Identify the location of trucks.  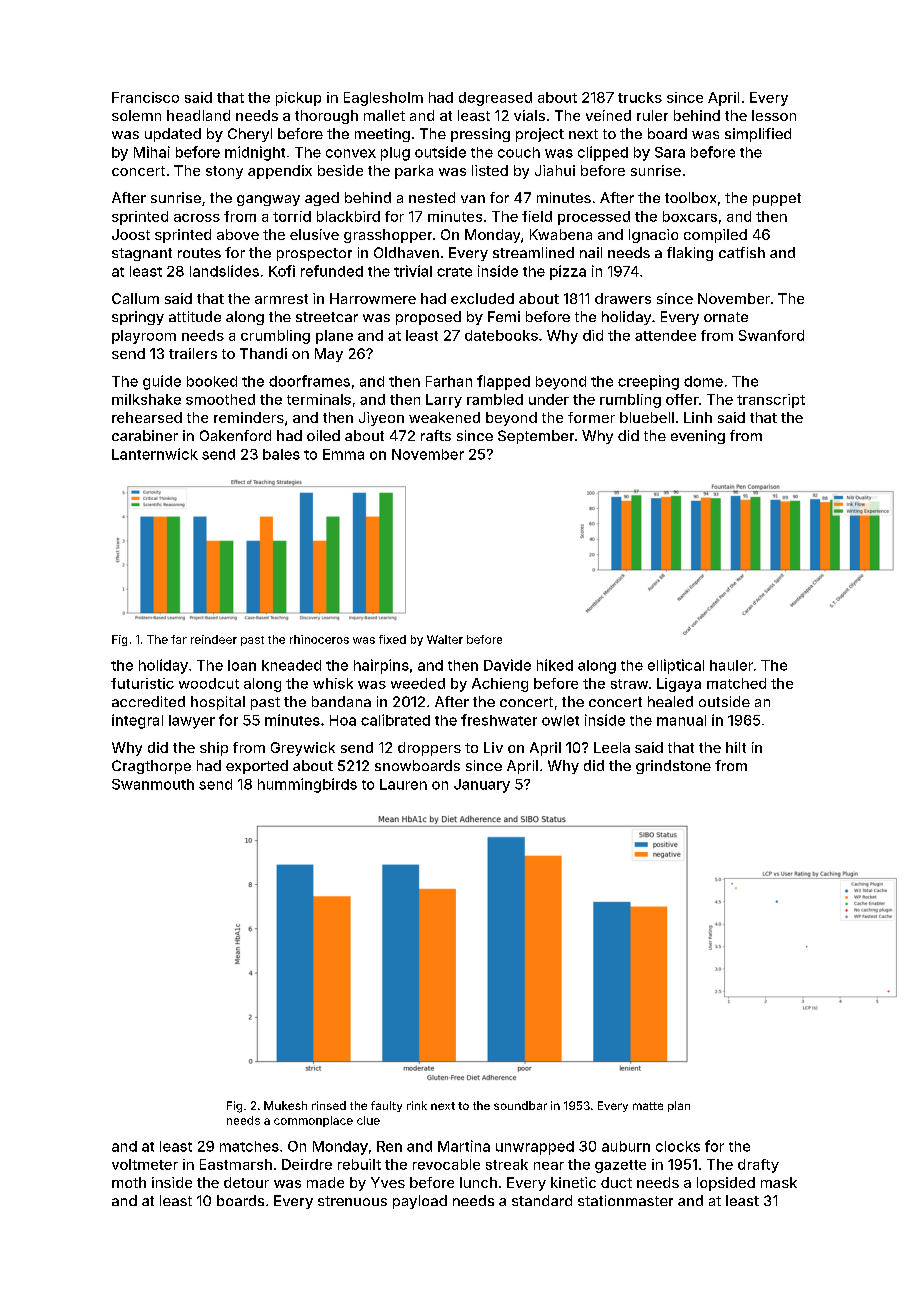
(640, 97).
